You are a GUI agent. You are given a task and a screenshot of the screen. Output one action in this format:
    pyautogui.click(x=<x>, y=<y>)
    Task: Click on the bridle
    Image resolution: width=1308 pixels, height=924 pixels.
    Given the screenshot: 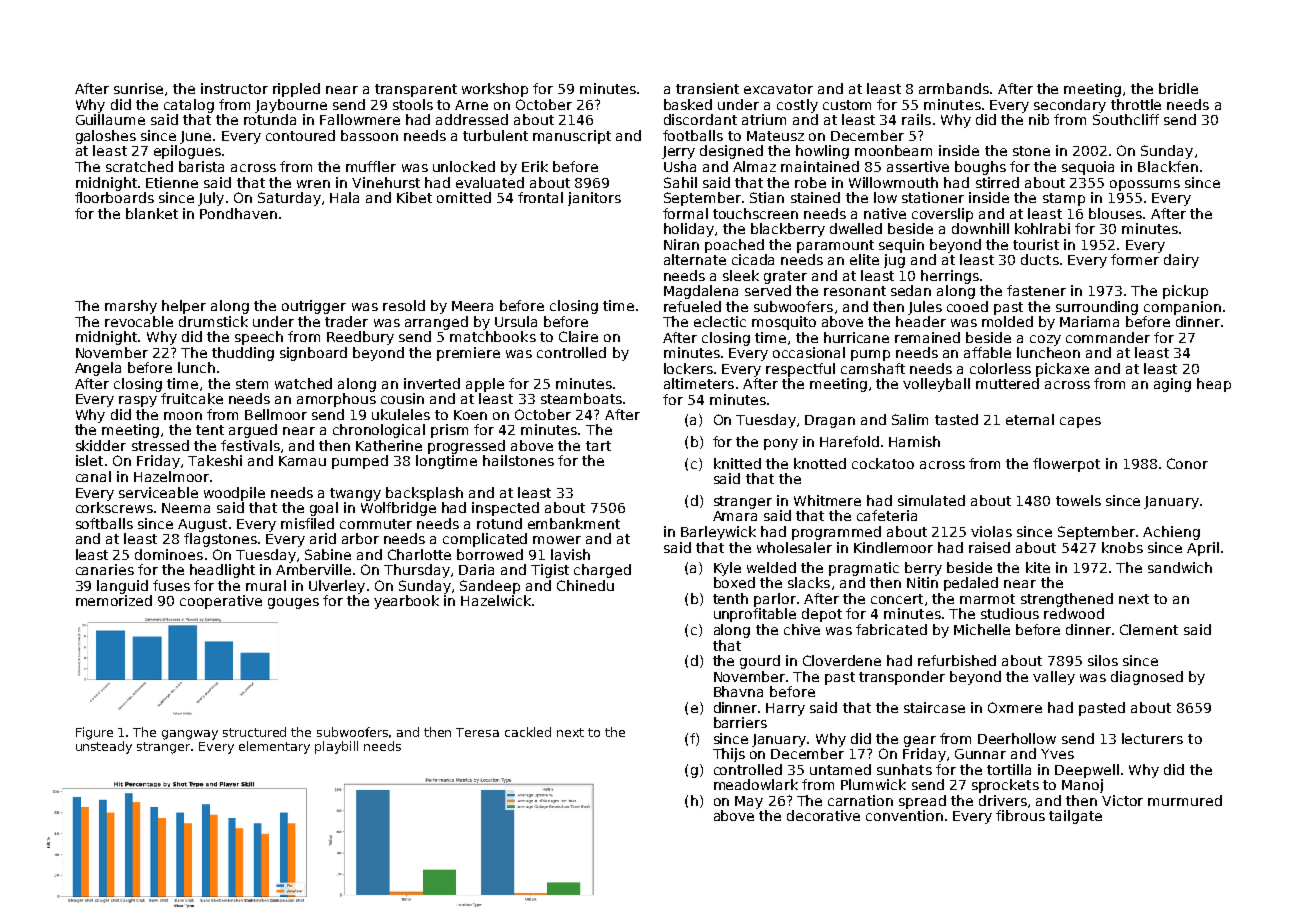 What is the action you would take?
    pyautogui.click(x=1178, y=88)
